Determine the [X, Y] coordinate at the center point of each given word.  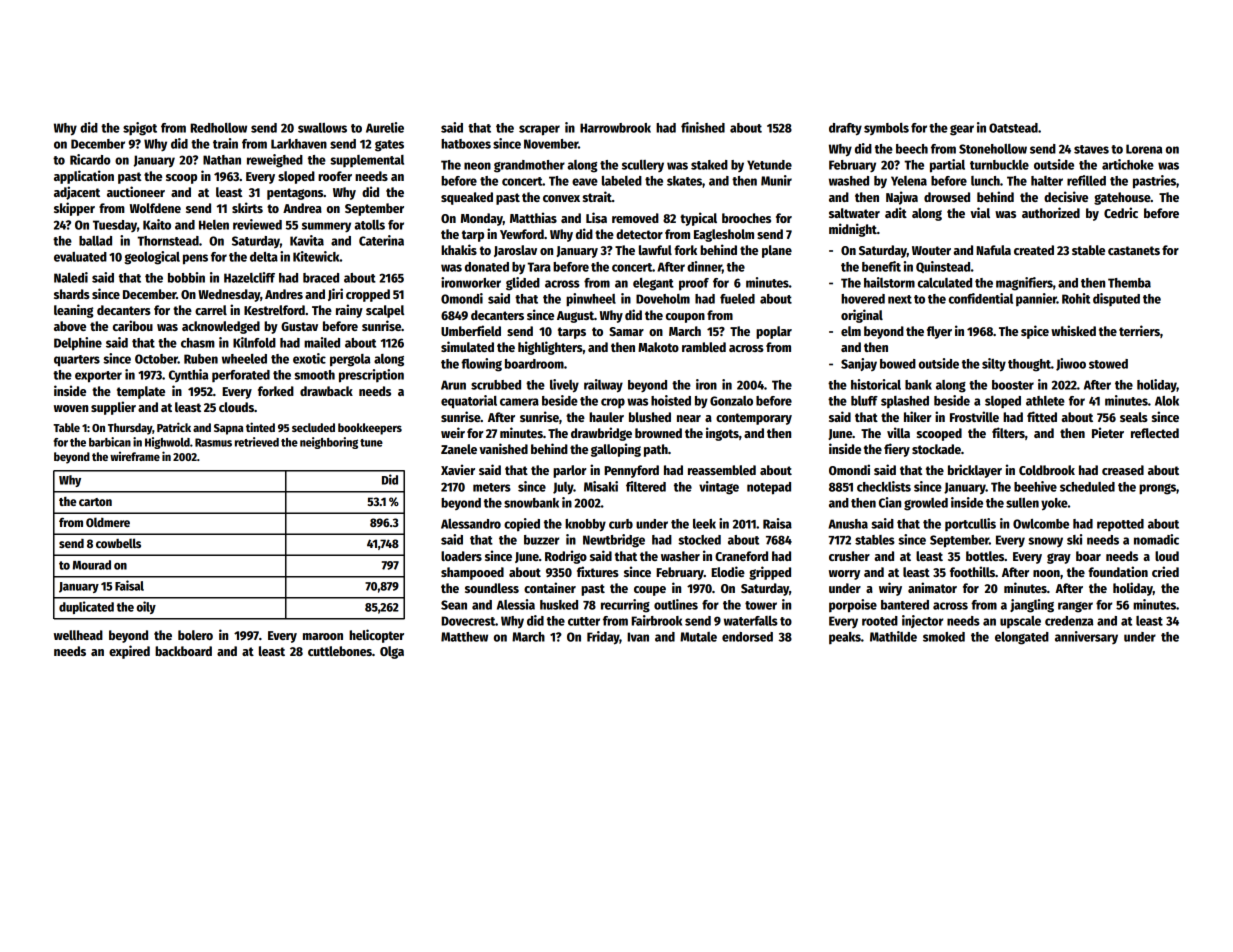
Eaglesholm [724, 235]
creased [1123, 470]
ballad [95, 241]
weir [453, 432]
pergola [350, 360]
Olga [392, 652]
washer [680, 556]
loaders [461, 556]
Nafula [993, 250]
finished [703, 127]
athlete [1045, 401]
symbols [886, 129]
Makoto [658, 347]
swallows [322, 128]
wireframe [135, 456]
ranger [1075, 607]
